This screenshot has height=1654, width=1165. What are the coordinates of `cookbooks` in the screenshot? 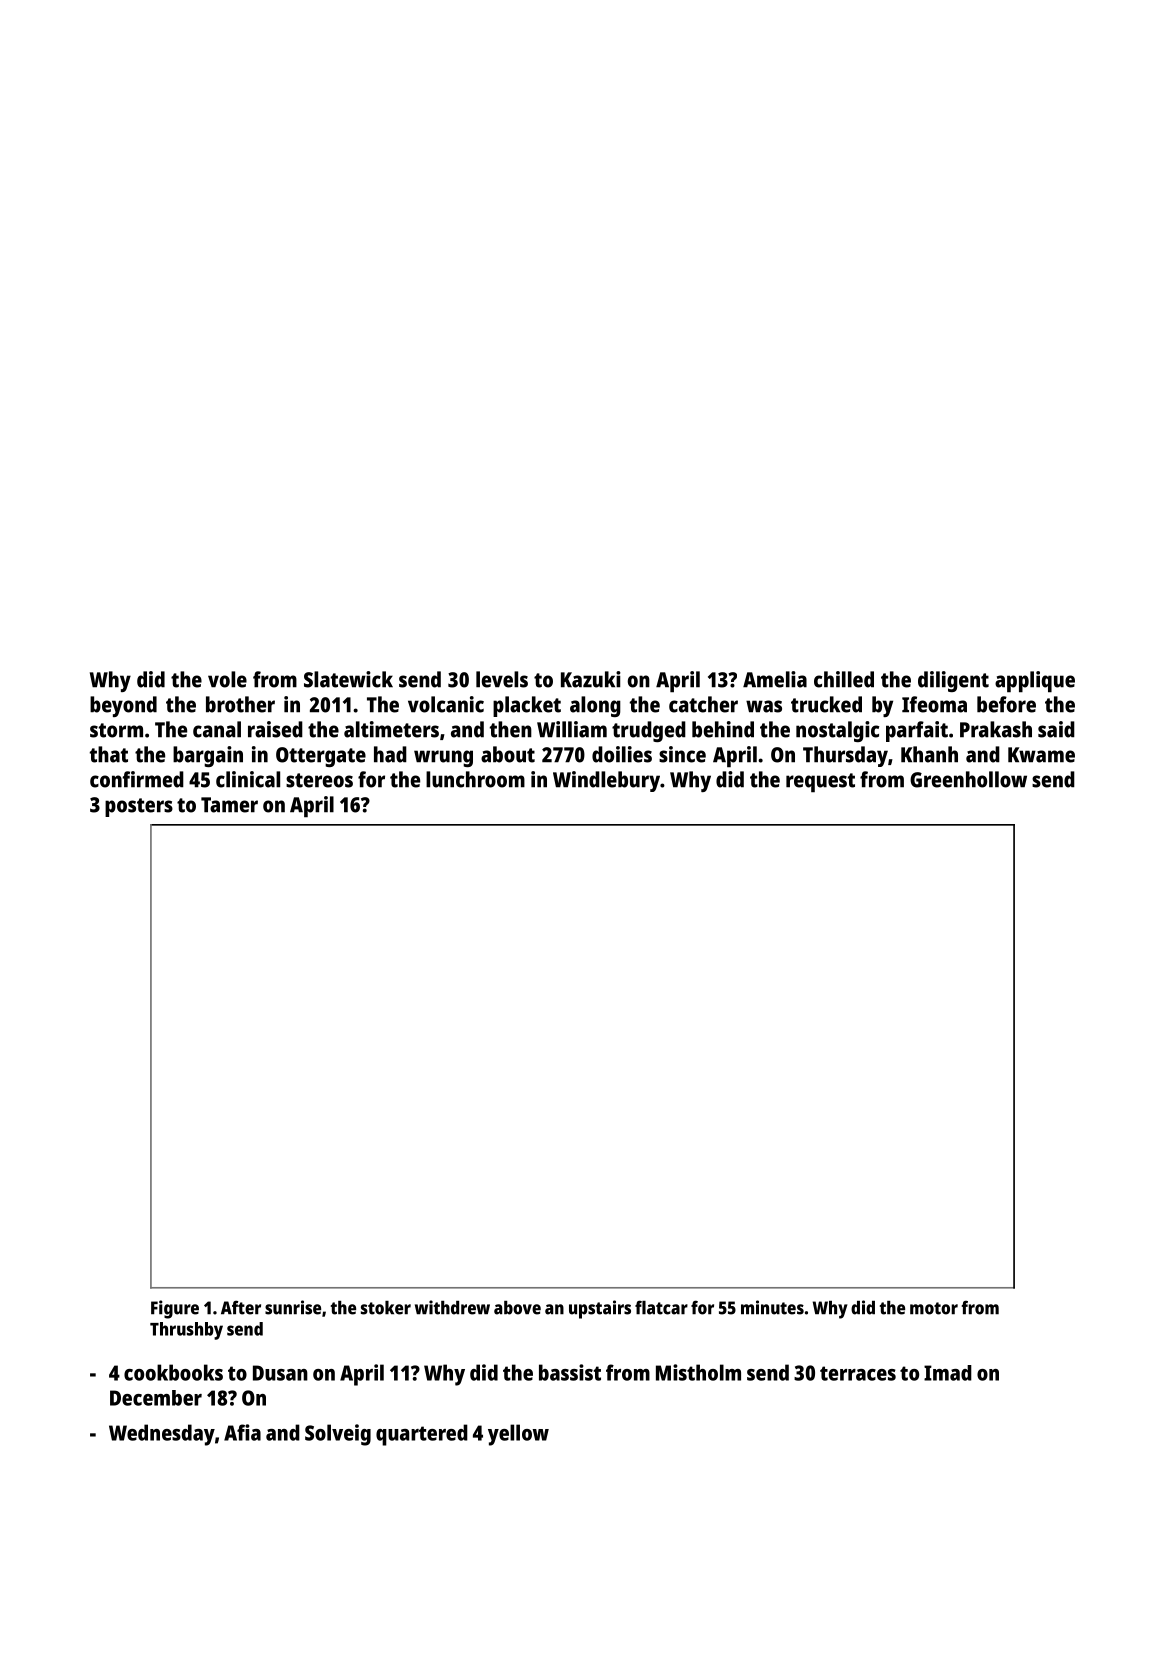 It's located at (173, 1372).
